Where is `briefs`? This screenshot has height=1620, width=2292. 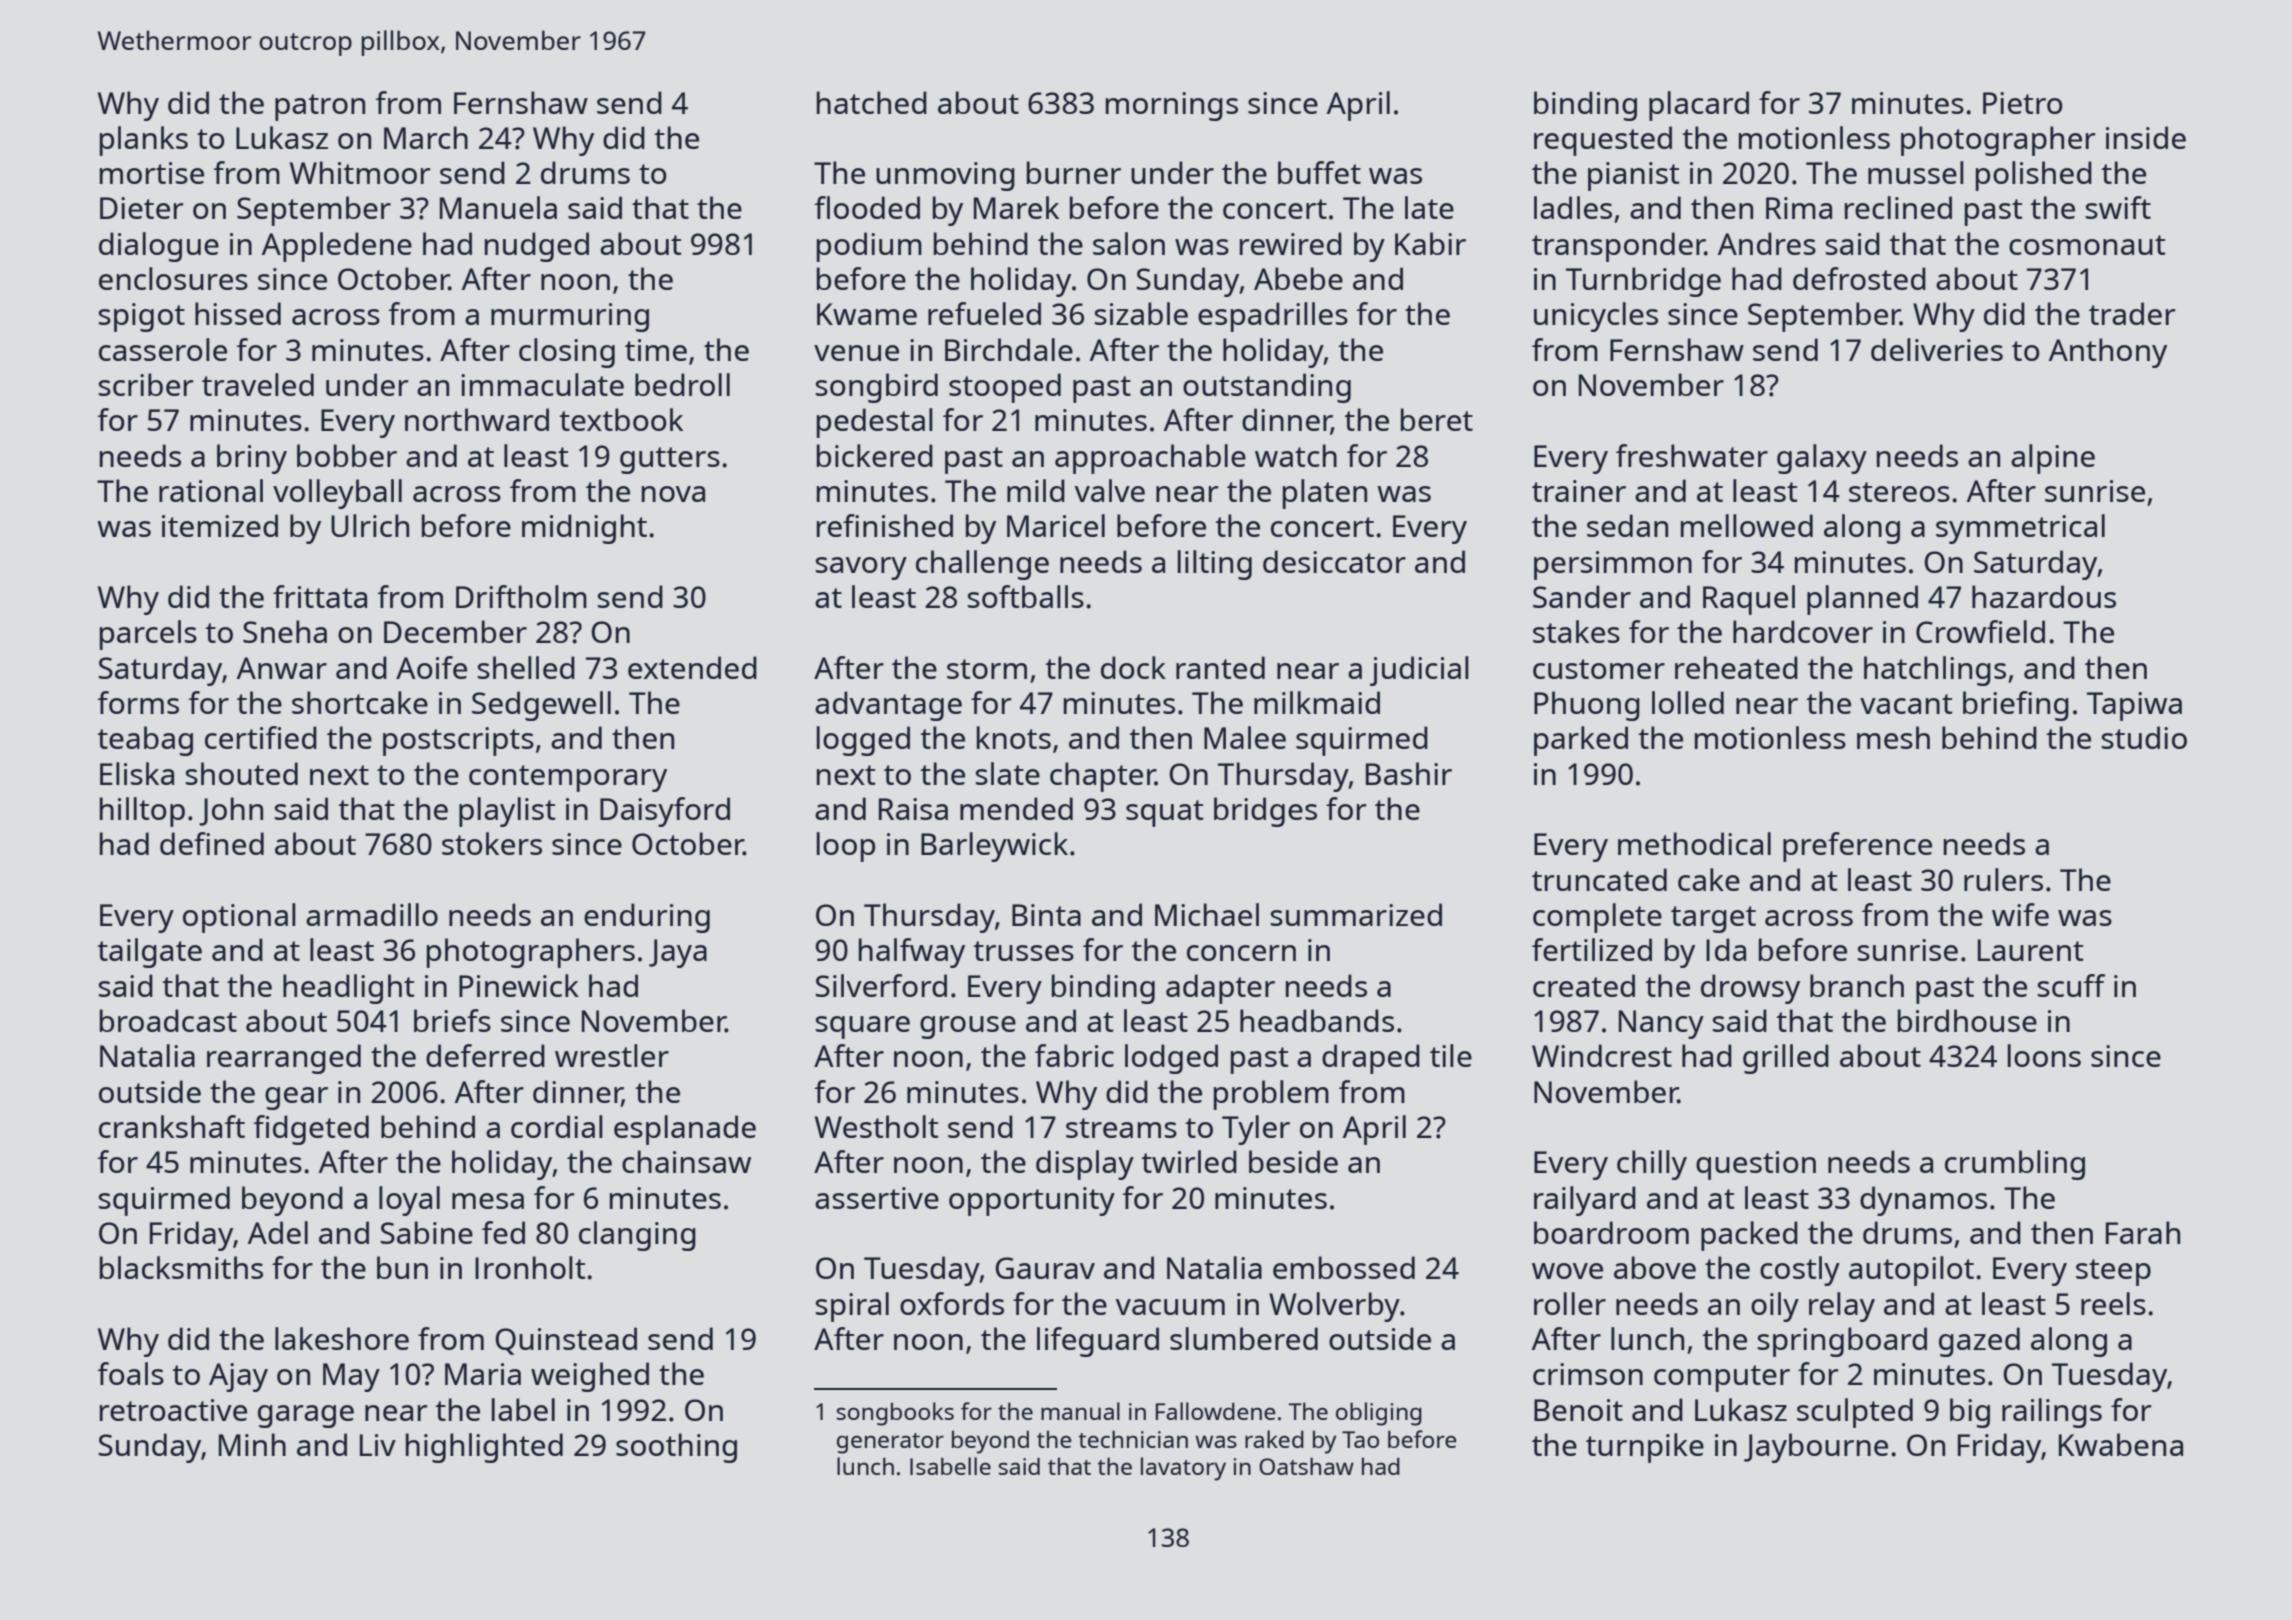
briefs is located at coordinates (452, 1020).
